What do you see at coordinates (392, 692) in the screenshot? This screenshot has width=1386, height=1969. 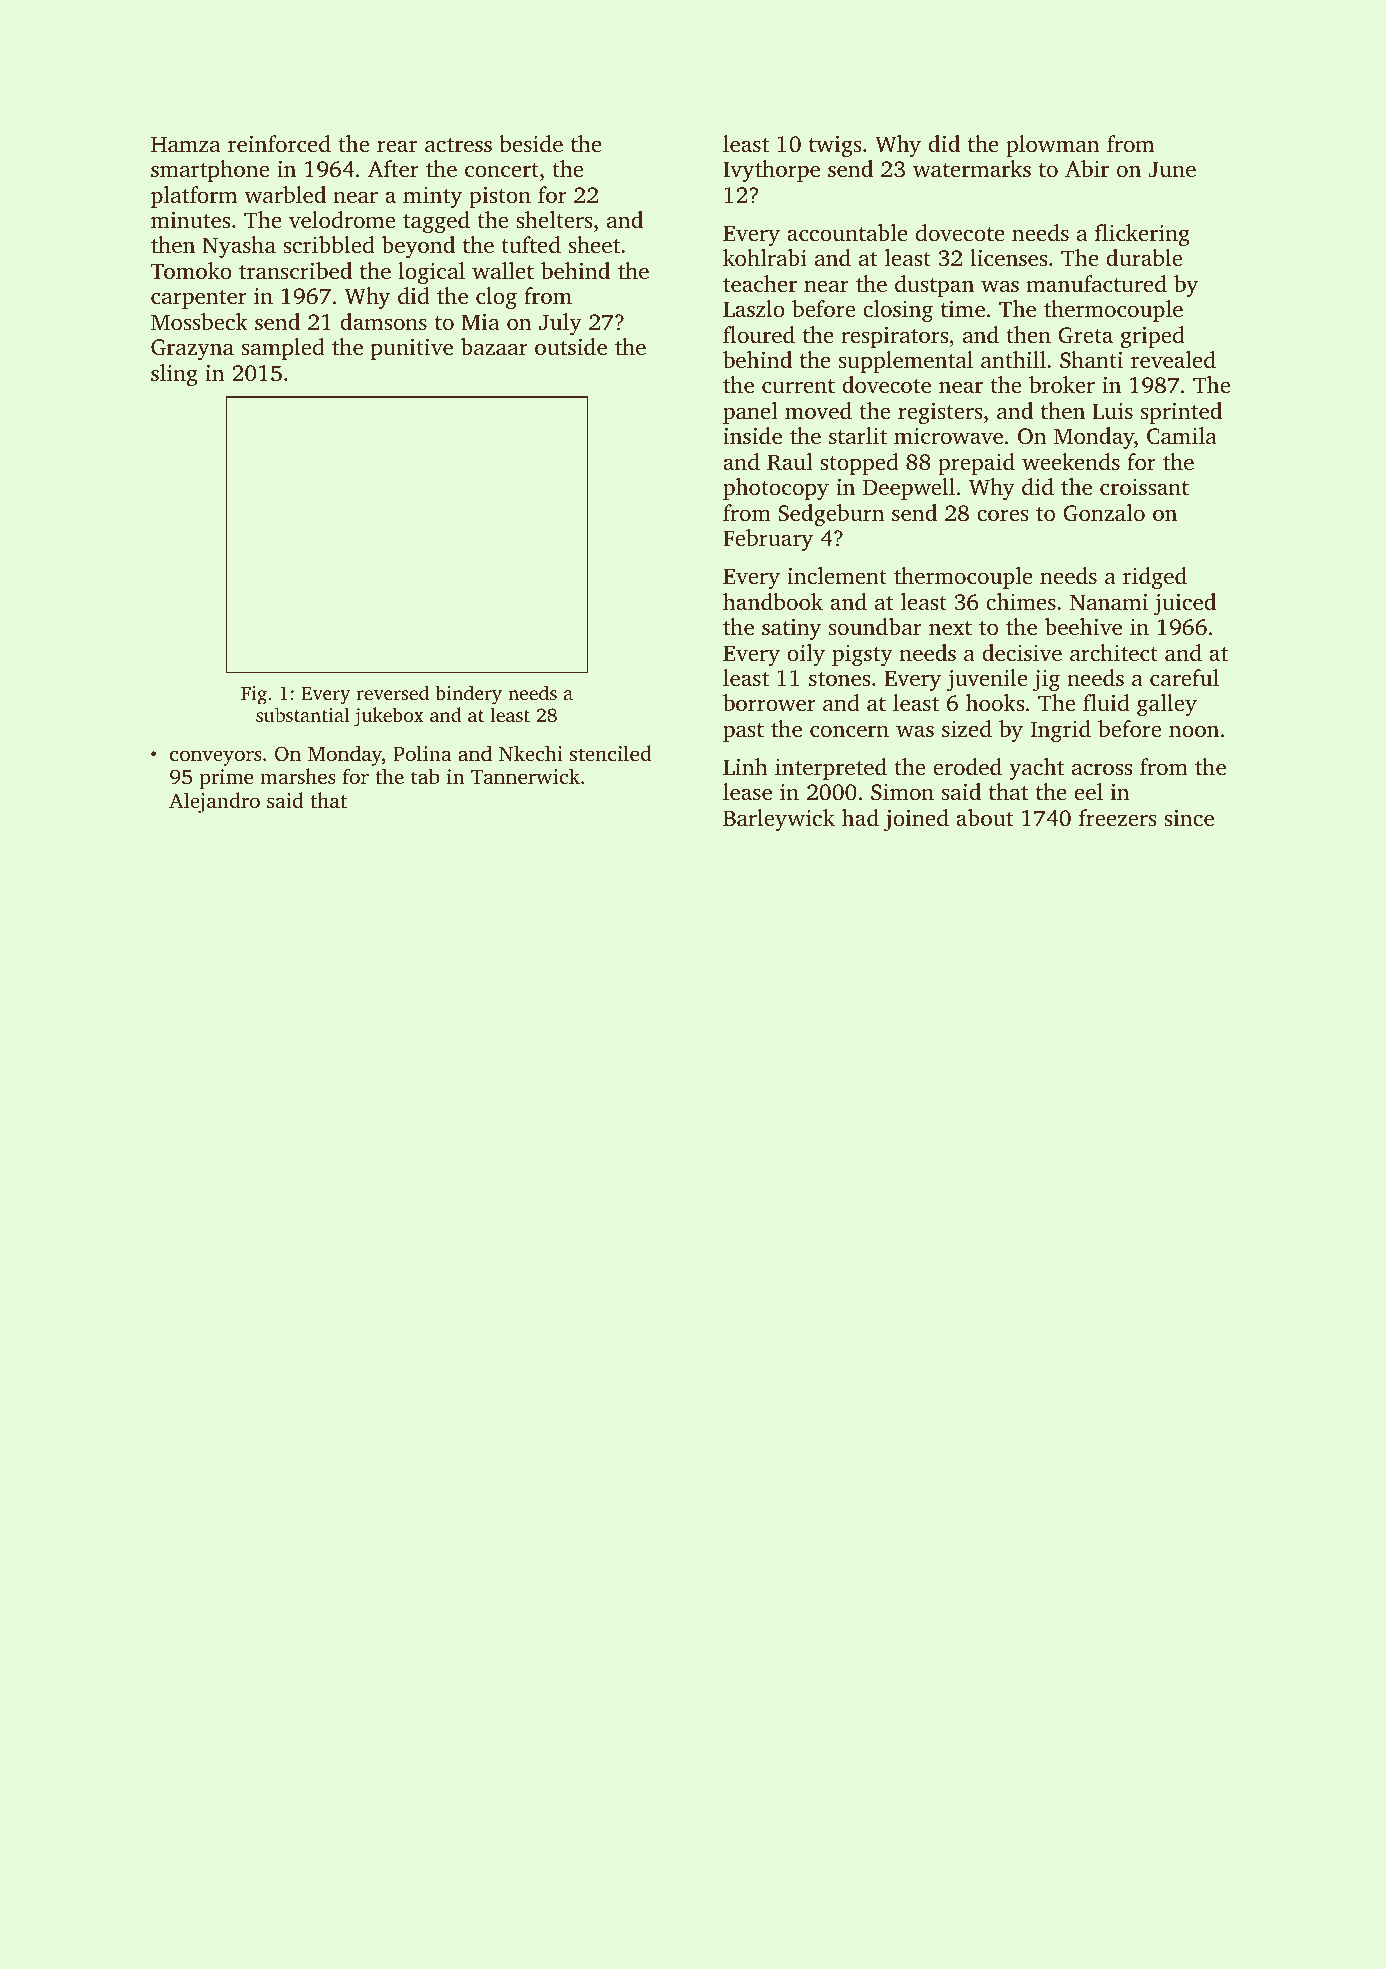 I see `reversed` at bounding box center [392, 692].
